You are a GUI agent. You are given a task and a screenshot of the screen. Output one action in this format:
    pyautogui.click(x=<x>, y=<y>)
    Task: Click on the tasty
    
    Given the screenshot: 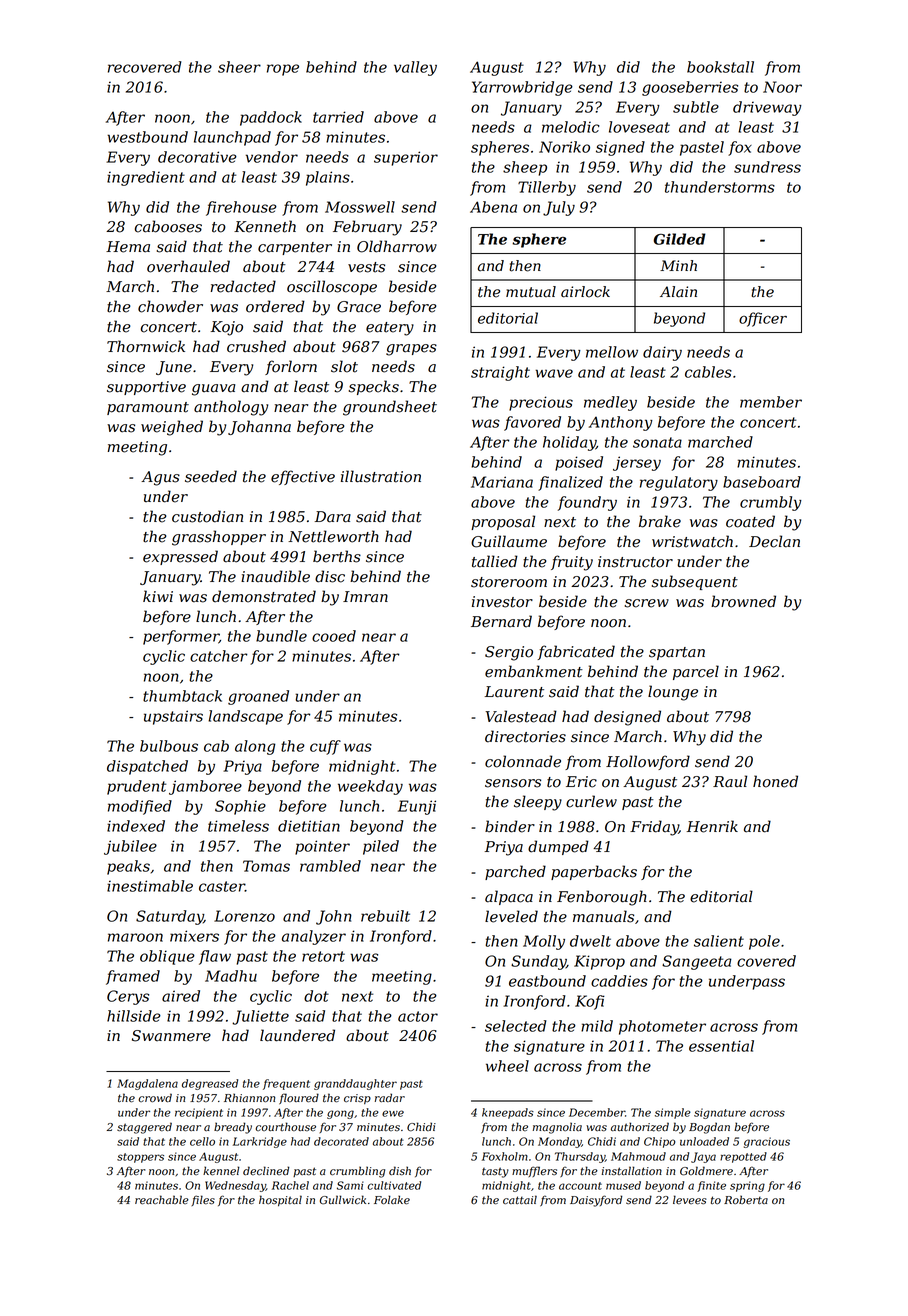 What is the action you would take?
    pyautogui.click(x=495, y=1172)
